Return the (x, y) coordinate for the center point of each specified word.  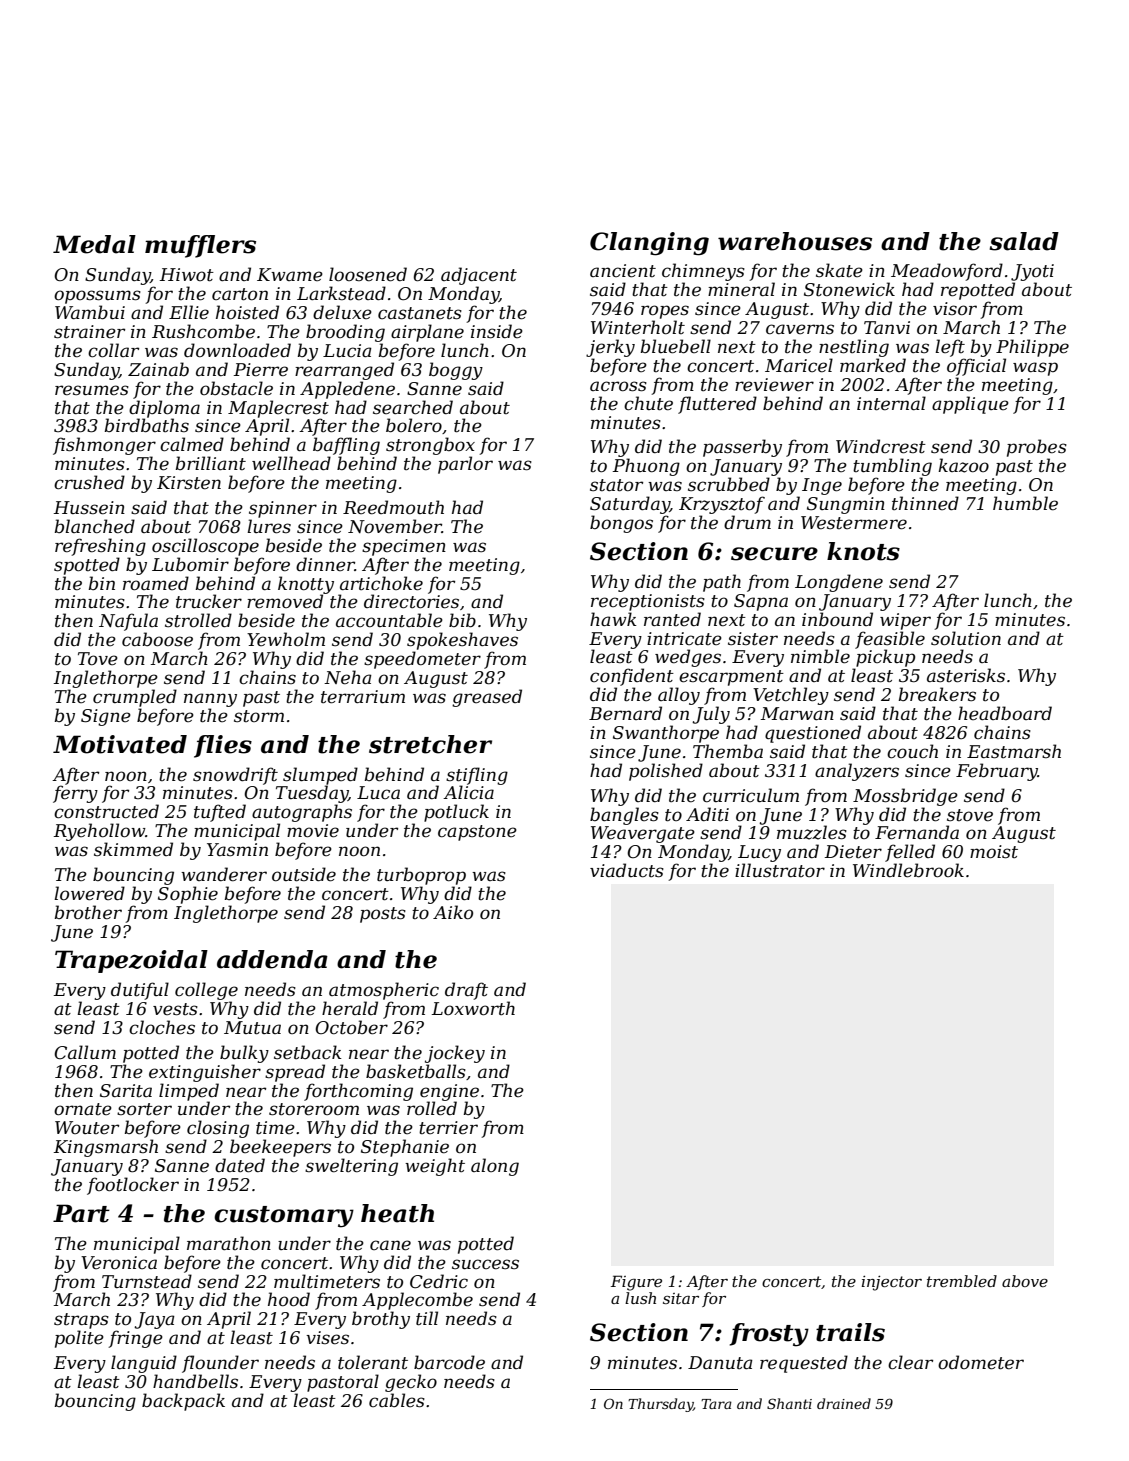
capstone (477, 833)
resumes (92, 390)
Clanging (649, 244)
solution (966, 638)
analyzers (857, 772)
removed (285, 601)
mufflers (200, 246)
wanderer (224, 874)
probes (1037, 448)
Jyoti (1032, 272)
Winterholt (638, 327)
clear (910, 1362)
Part (81, 1213)
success (485, 1264)
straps (81, 1321)
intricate (684, 638)
